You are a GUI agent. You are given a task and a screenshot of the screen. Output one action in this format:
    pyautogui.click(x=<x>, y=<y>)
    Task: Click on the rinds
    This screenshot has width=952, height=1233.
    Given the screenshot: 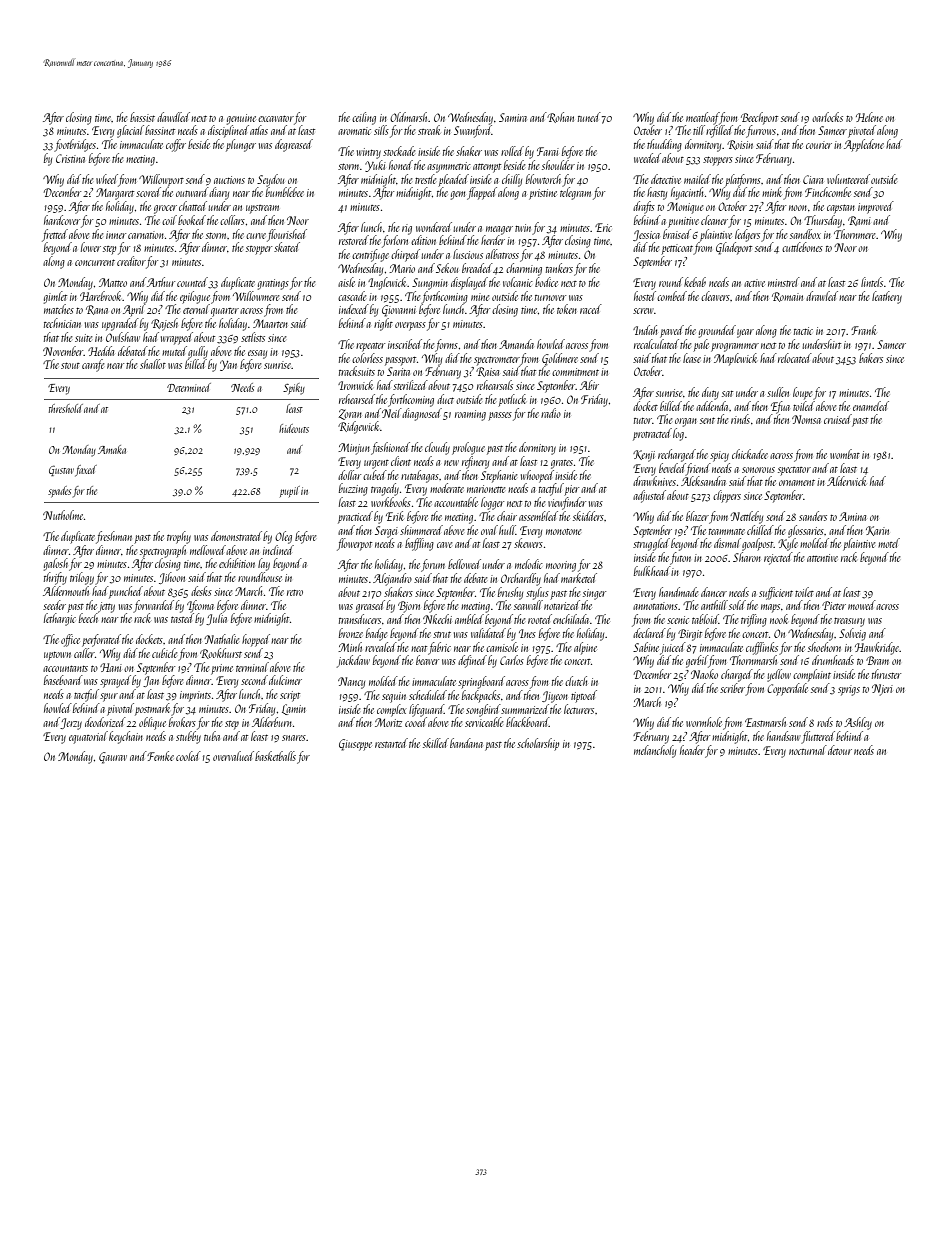 What is the action you would take?
    pyautogui.click(x=740, y=419)
